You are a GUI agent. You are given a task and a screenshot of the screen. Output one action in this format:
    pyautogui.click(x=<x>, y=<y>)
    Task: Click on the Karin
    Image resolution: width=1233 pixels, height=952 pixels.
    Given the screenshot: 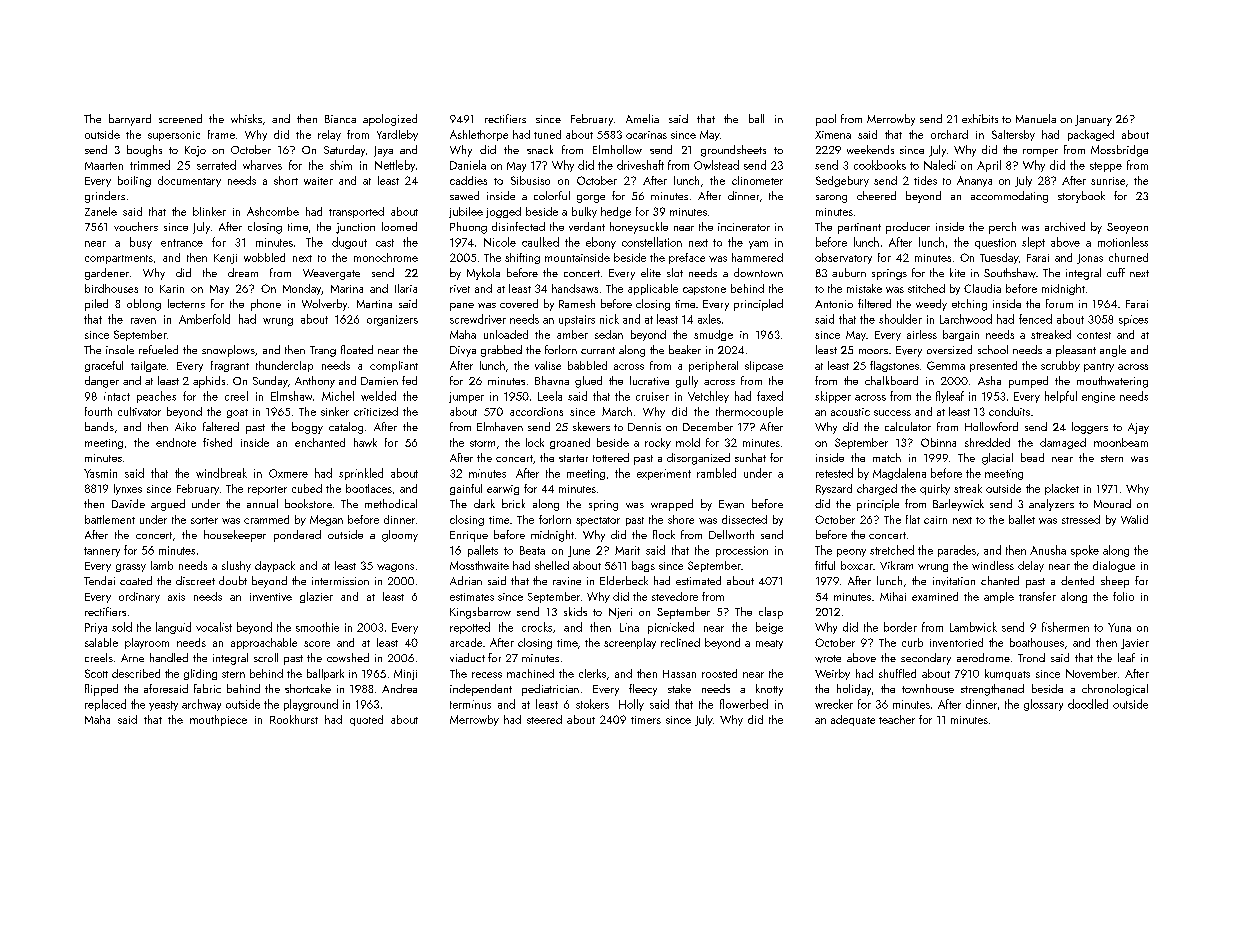 What is the action you would take?
    pyautogui.click(x=172, y=289)
